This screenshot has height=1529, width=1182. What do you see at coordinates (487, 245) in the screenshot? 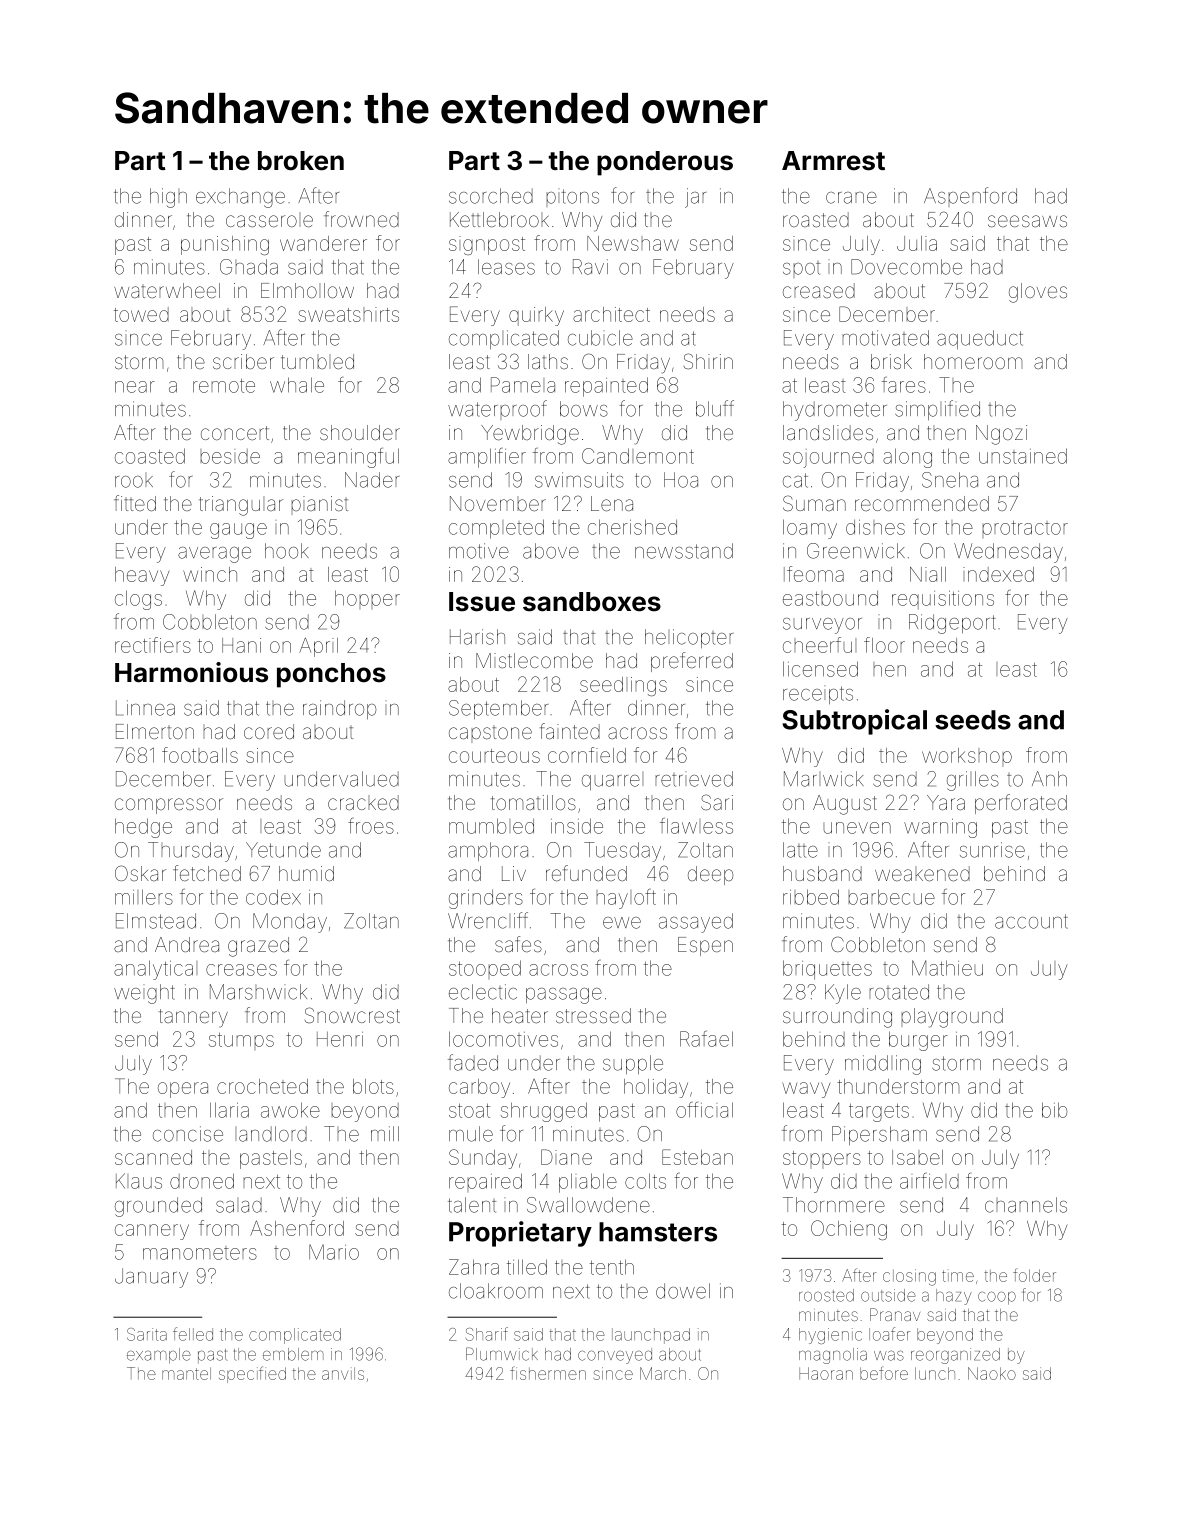
I see `signpost` at bounding box center [487, 245].
